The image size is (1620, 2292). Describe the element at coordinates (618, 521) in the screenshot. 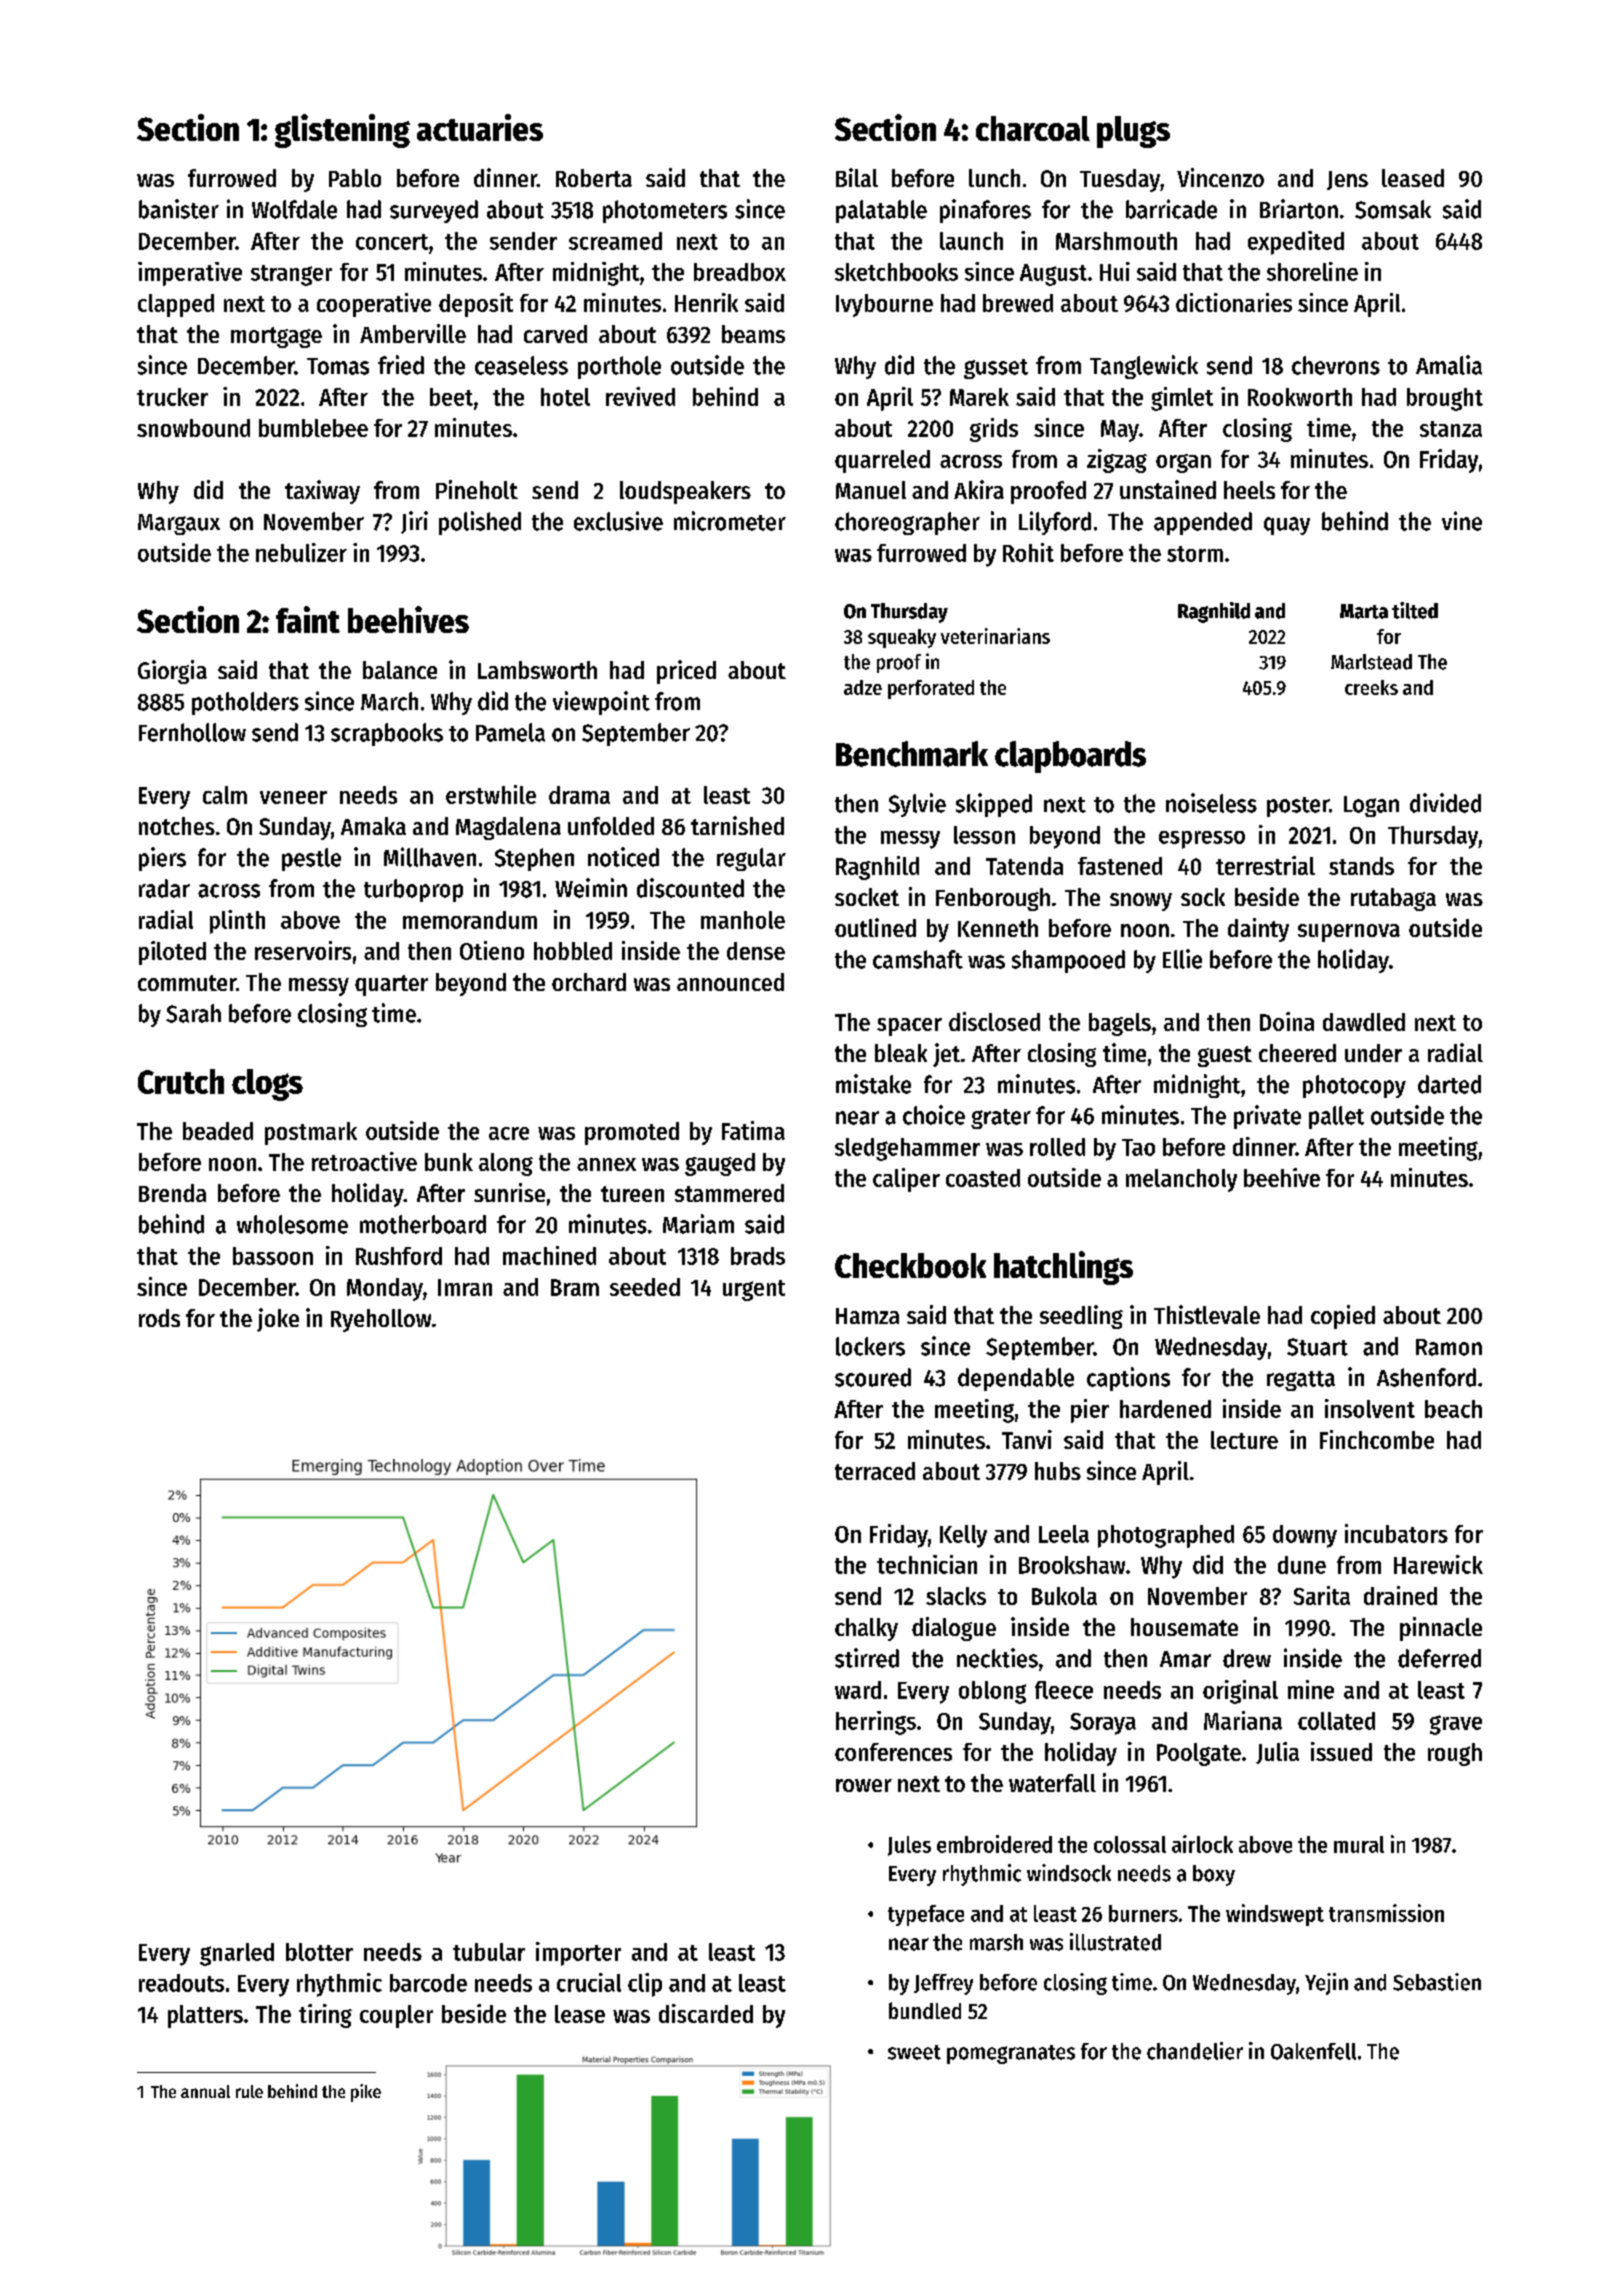

I see `exclusive` at that location.
